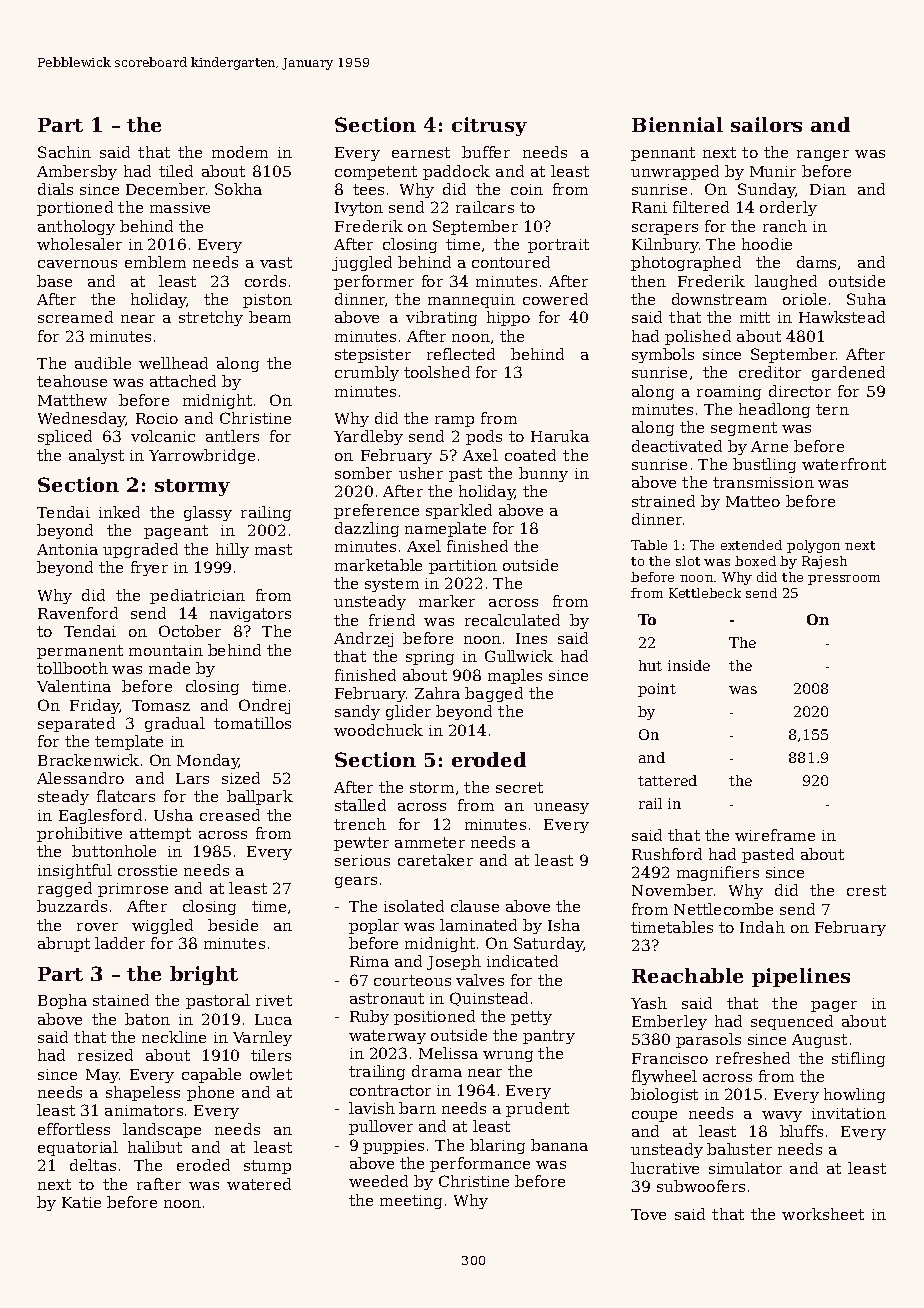 This screenshot has width=924, height=1308. I want to click on fryer, so click(149, 568).
